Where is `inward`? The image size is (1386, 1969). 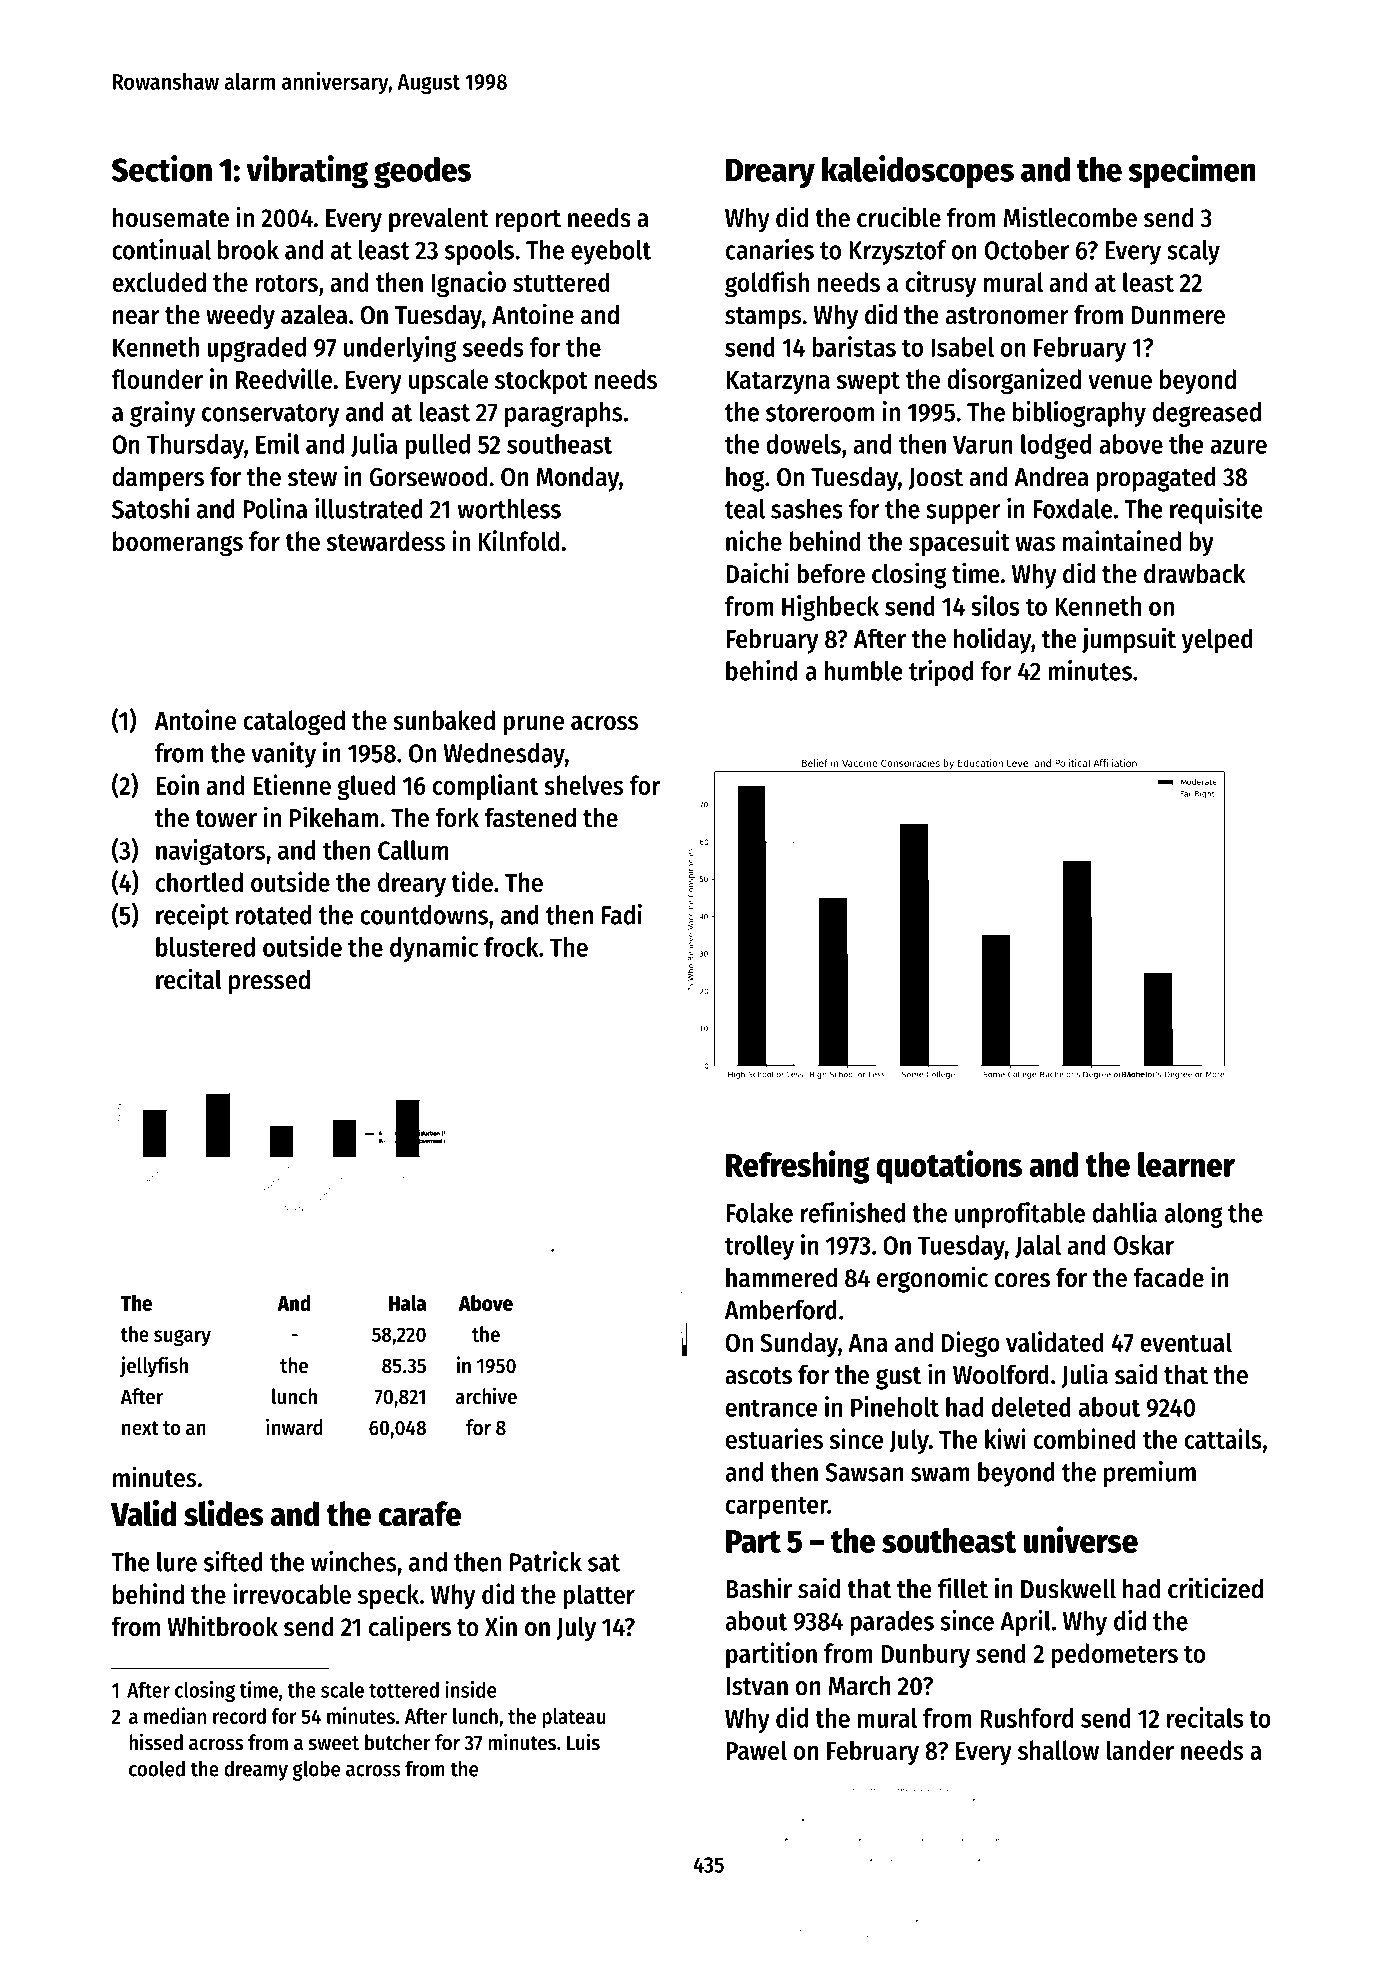
inward is located at coordinates (294, 1427).
